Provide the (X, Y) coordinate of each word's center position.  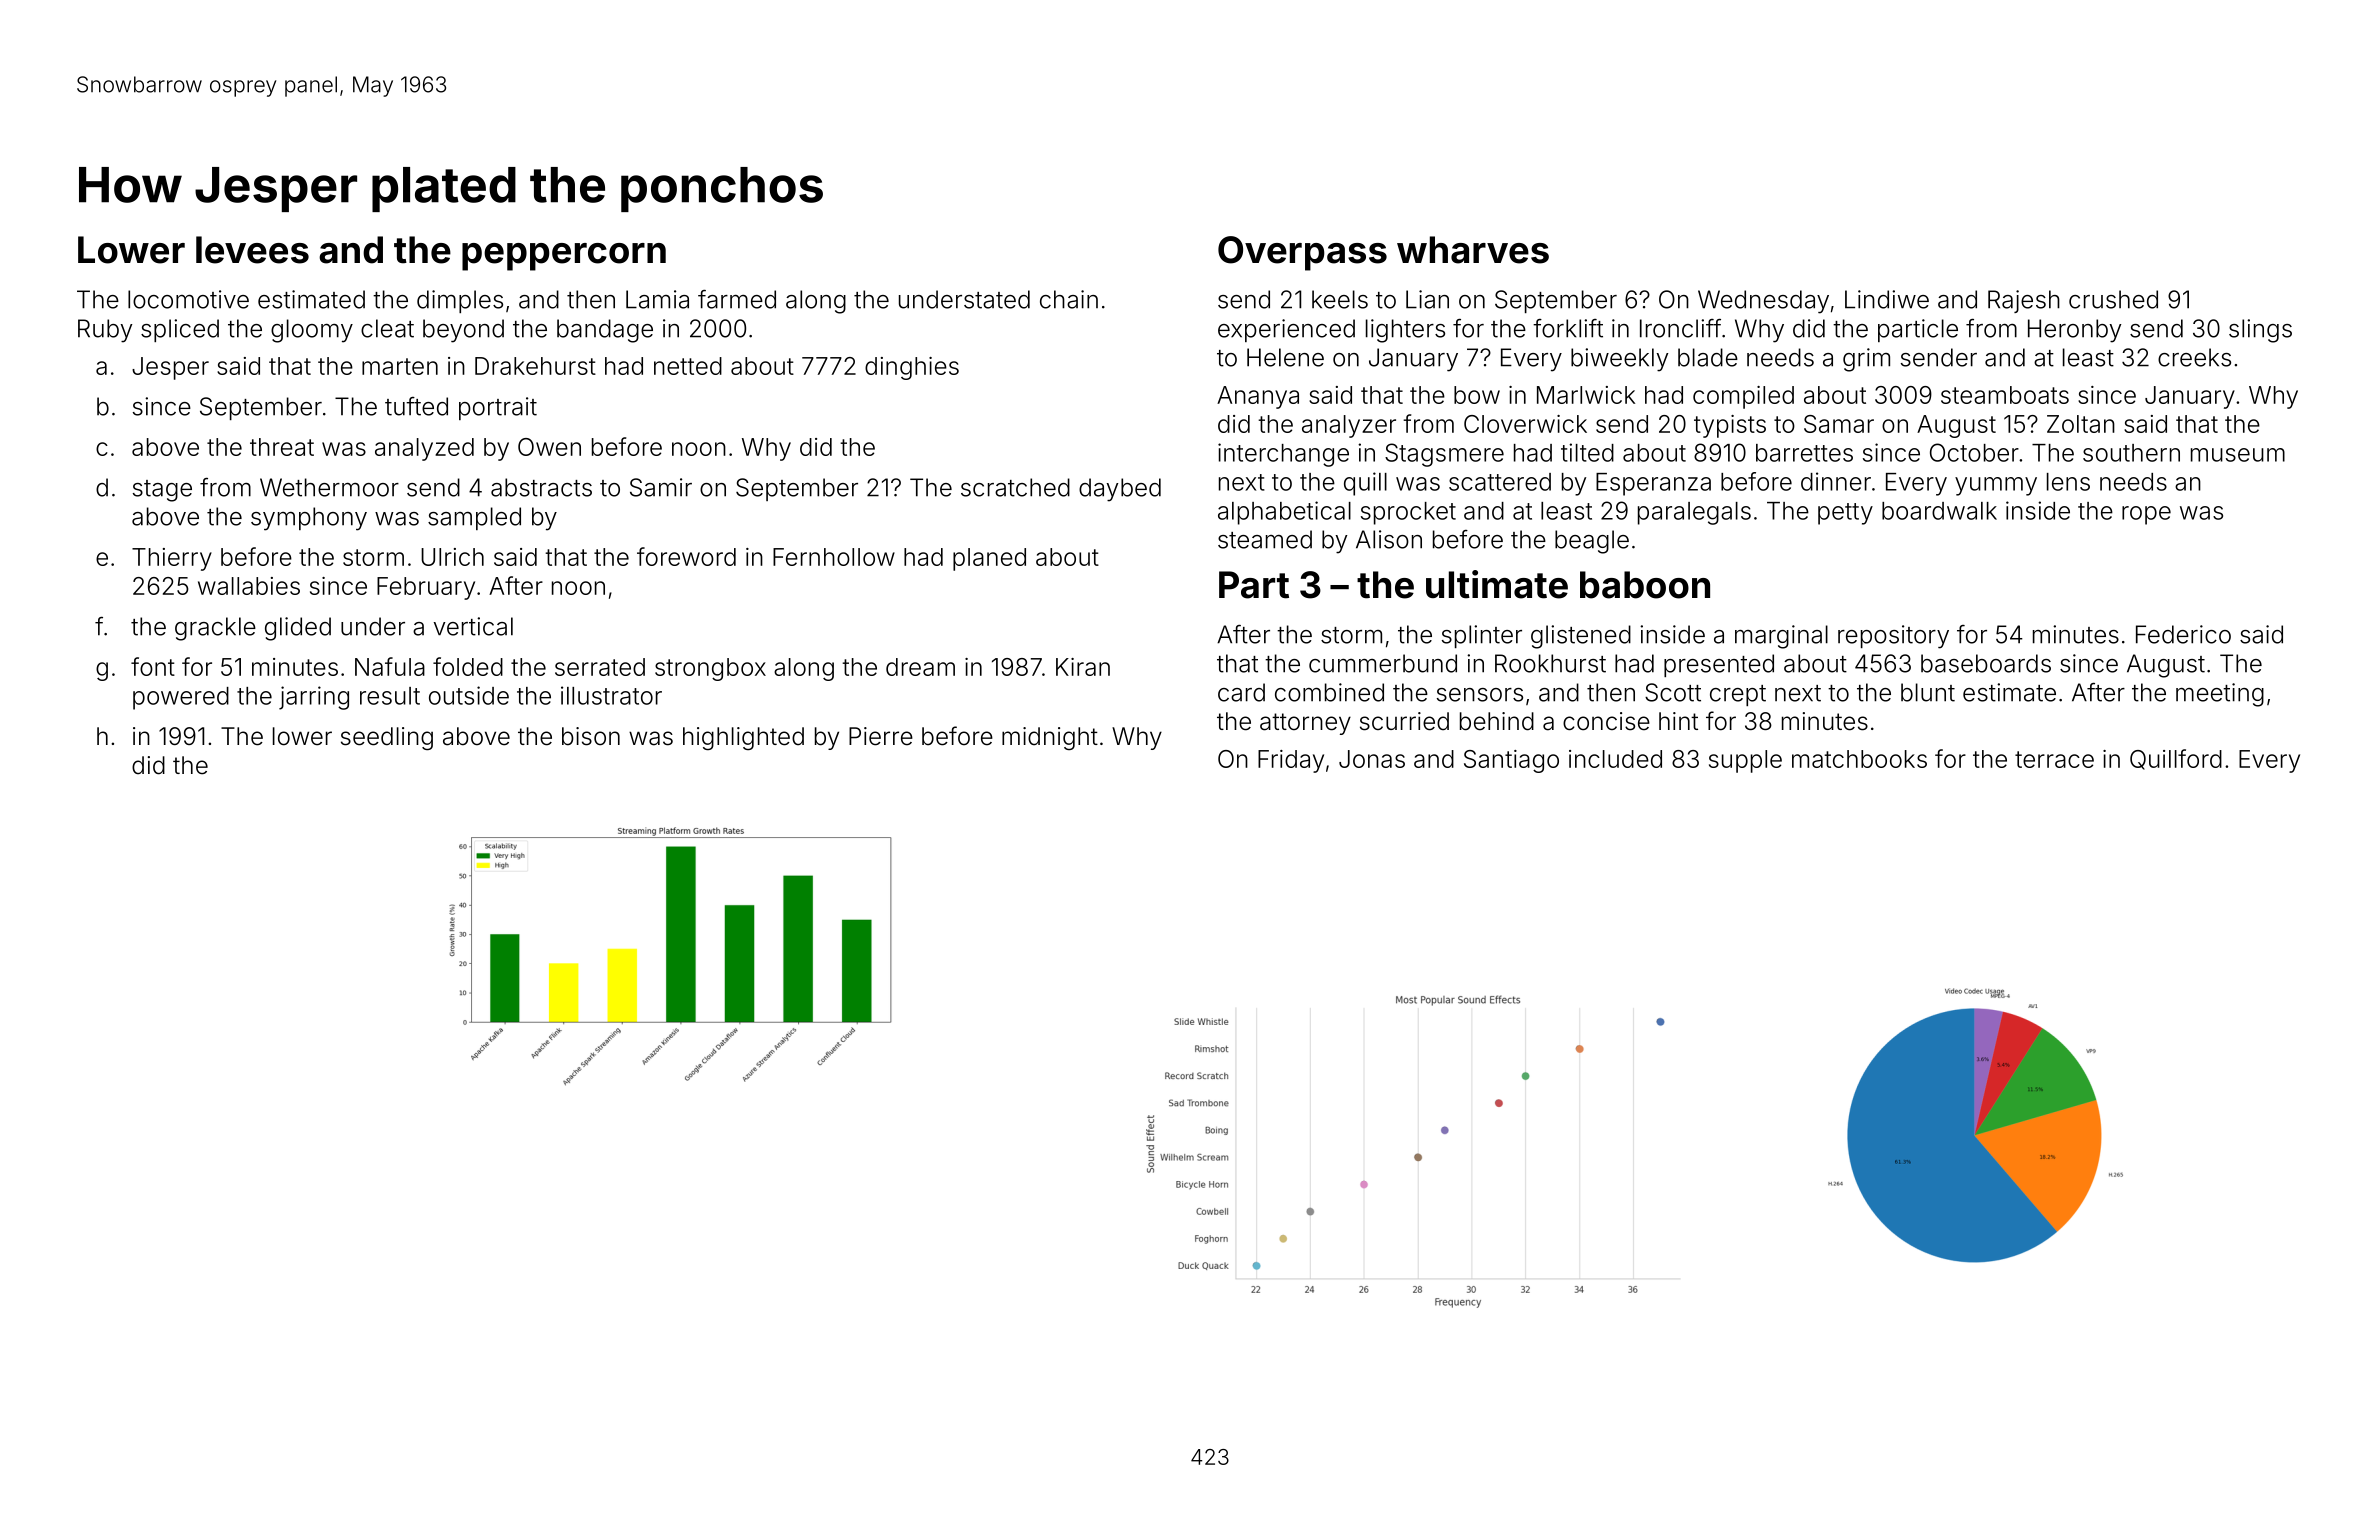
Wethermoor (329, 487)
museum (2238, 455)
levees (252, 250)
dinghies (912, 368)
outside (469, 695)
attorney (1305, 724)
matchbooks (1859, 759)
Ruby (105, 331)
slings (2260, 331)
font (153, 666)
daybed (1120, 490)
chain (1069, 299)
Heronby (2074, 331)
